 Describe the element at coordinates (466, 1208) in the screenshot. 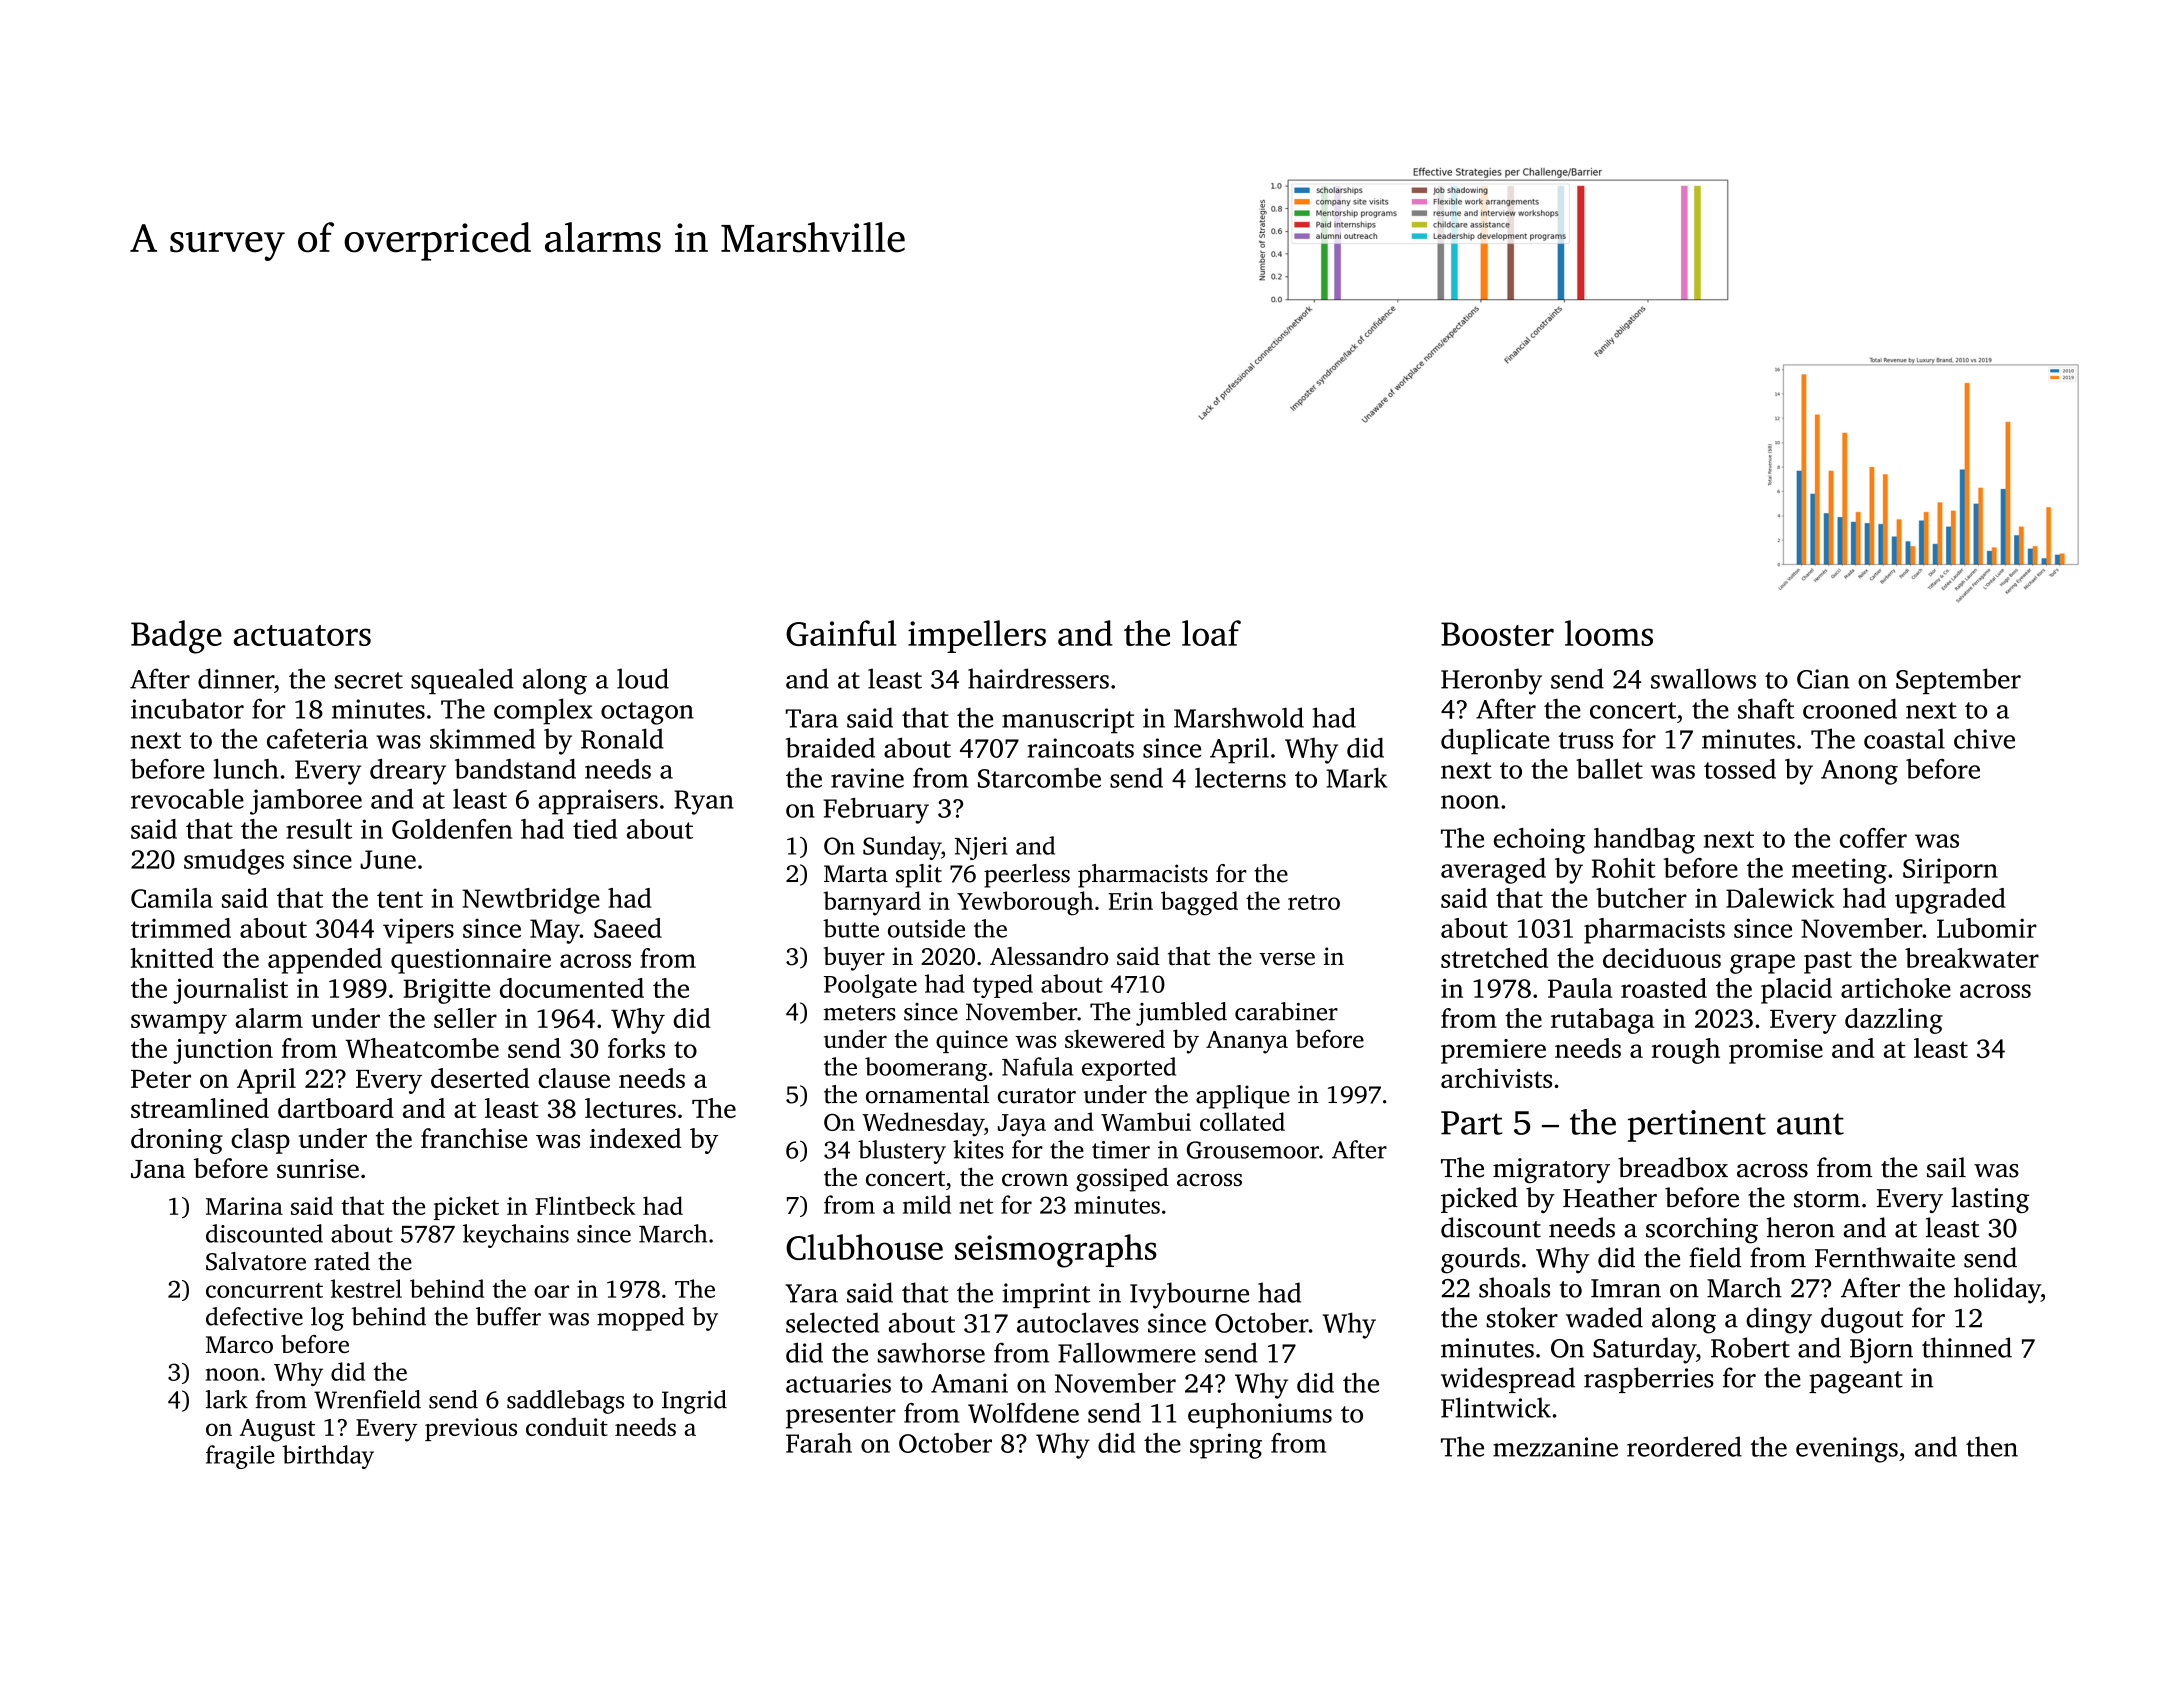

I see `picket` at that location.
